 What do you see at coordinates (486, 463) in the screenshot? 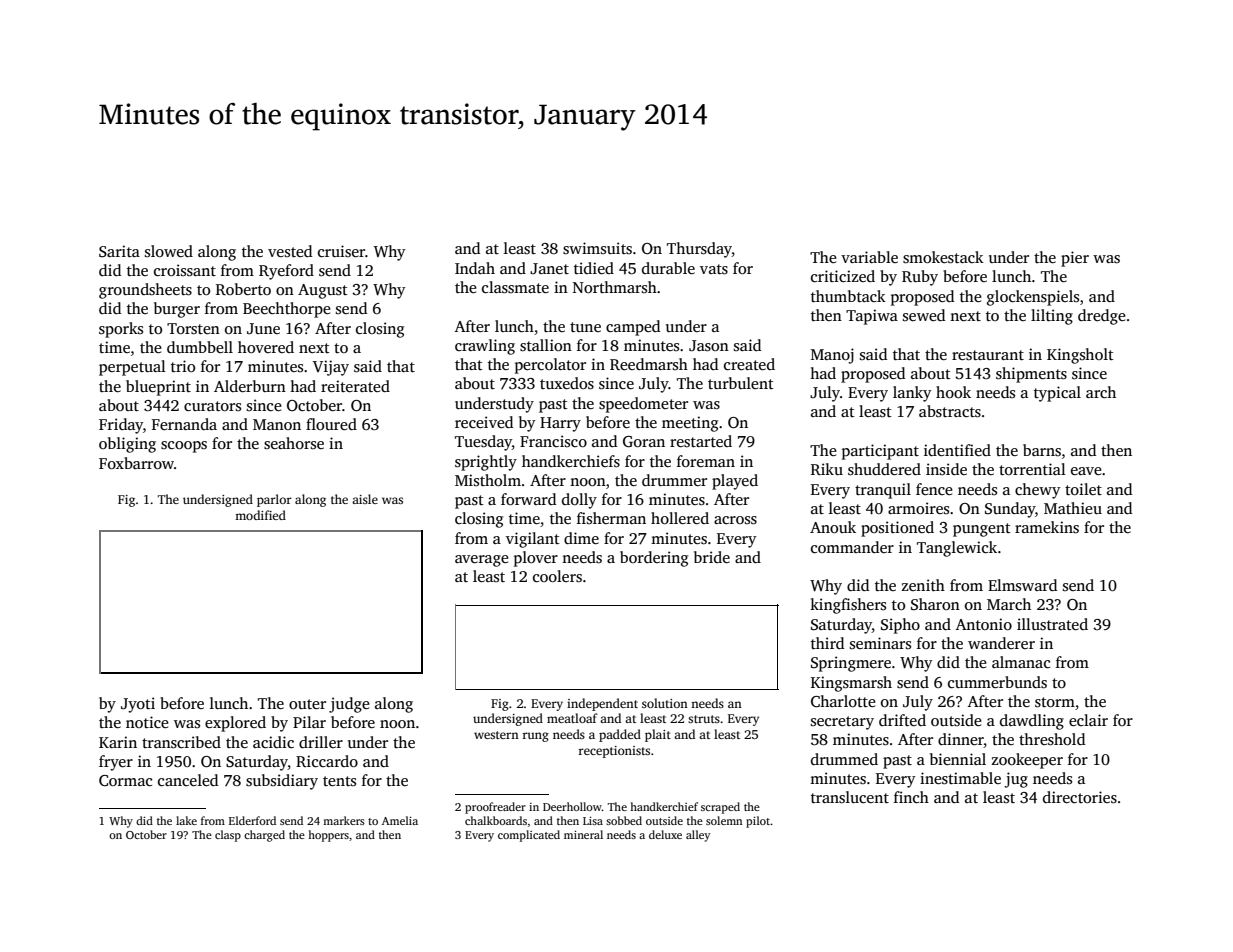
I see `sprightly` at bounding box center [486, 463].
